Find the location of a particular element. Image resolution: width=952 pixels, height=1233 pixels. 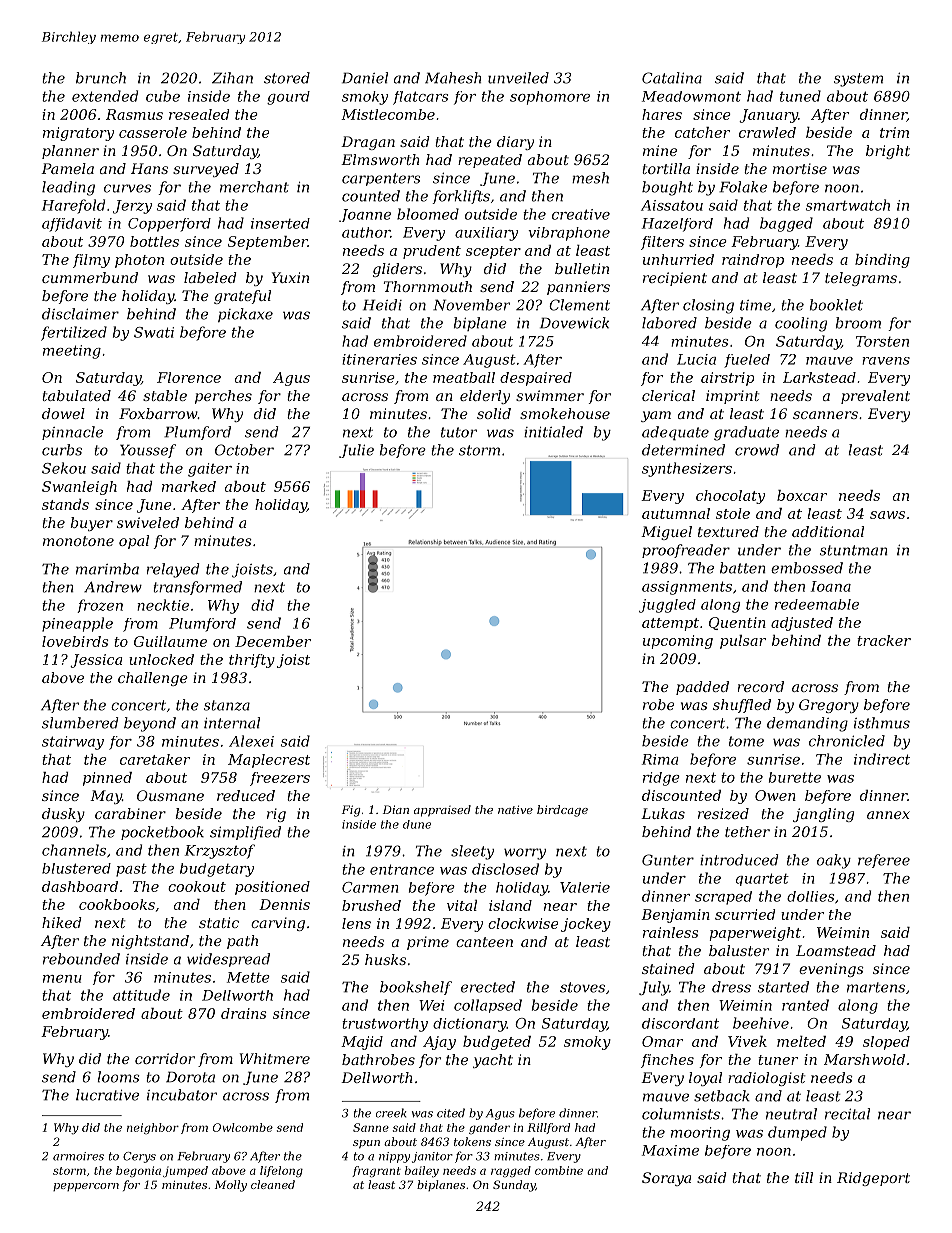

juggled is located at coordinates (667, 606).
